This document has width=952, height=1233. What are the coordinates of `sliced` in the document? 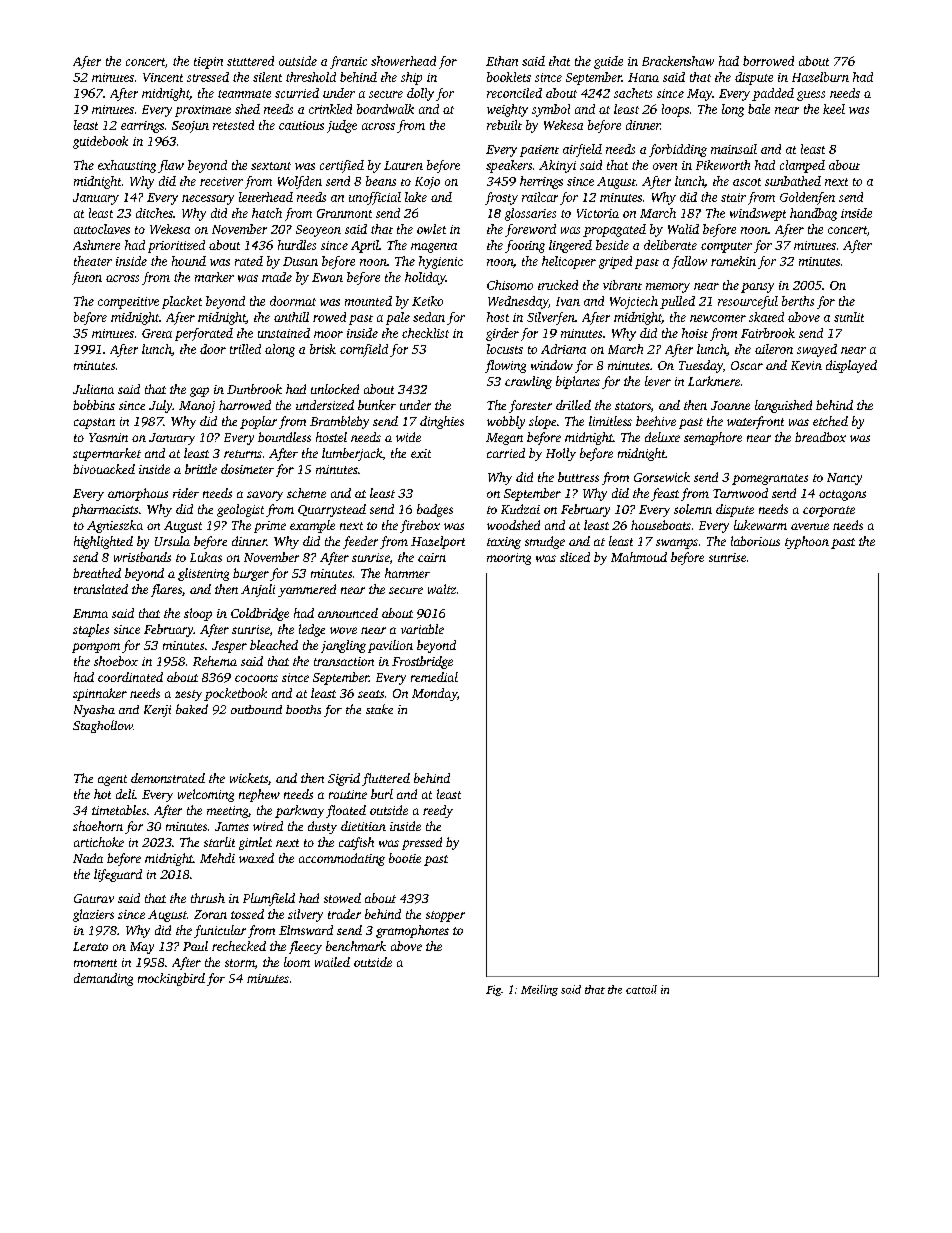 It's located at (575, 557).
